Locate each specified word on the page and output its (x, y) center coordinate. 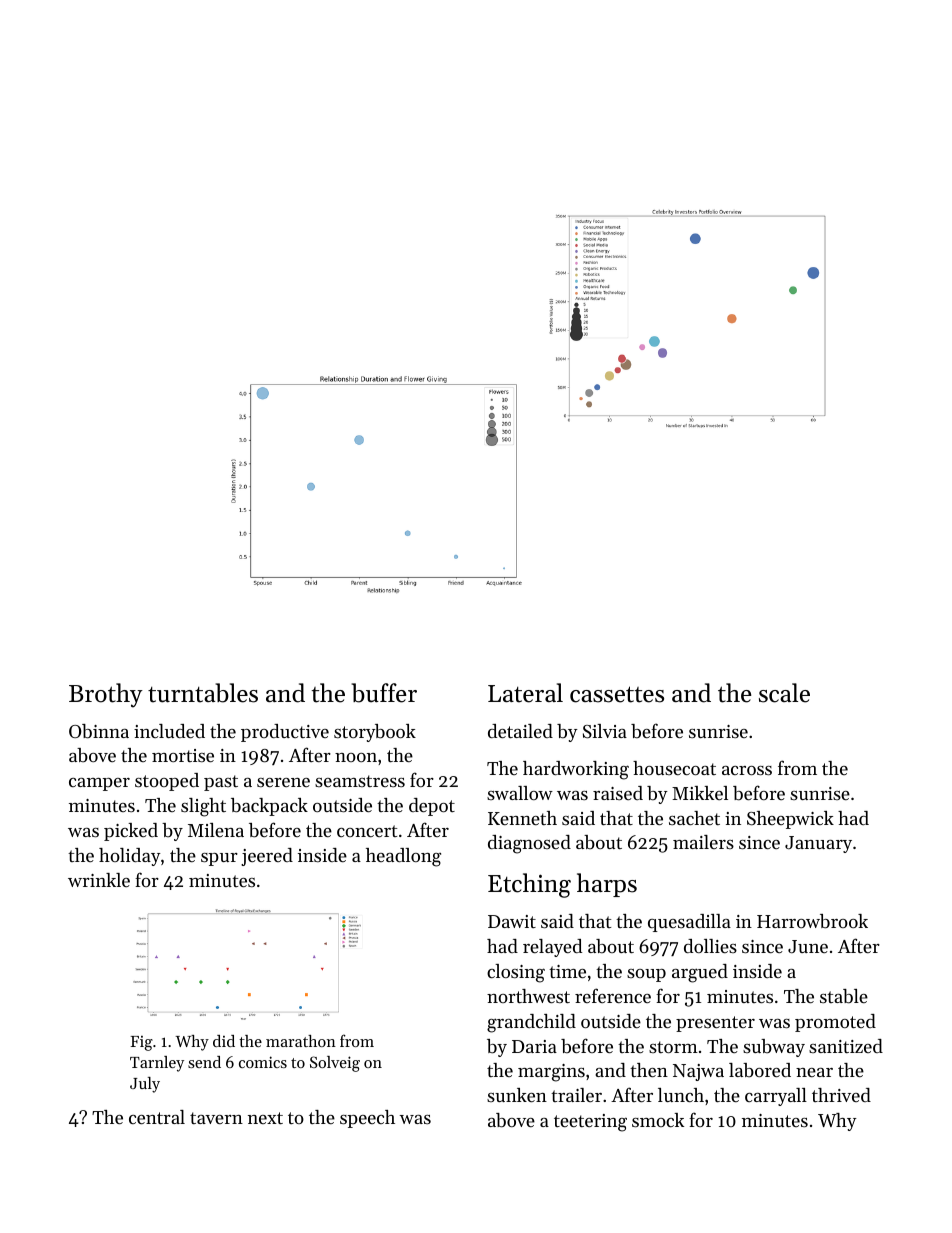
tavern (216, 1118)
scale (784, 693)
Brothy (106, 695)
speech (367, 1119)
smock (658, 1120)
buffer (384, 693)
